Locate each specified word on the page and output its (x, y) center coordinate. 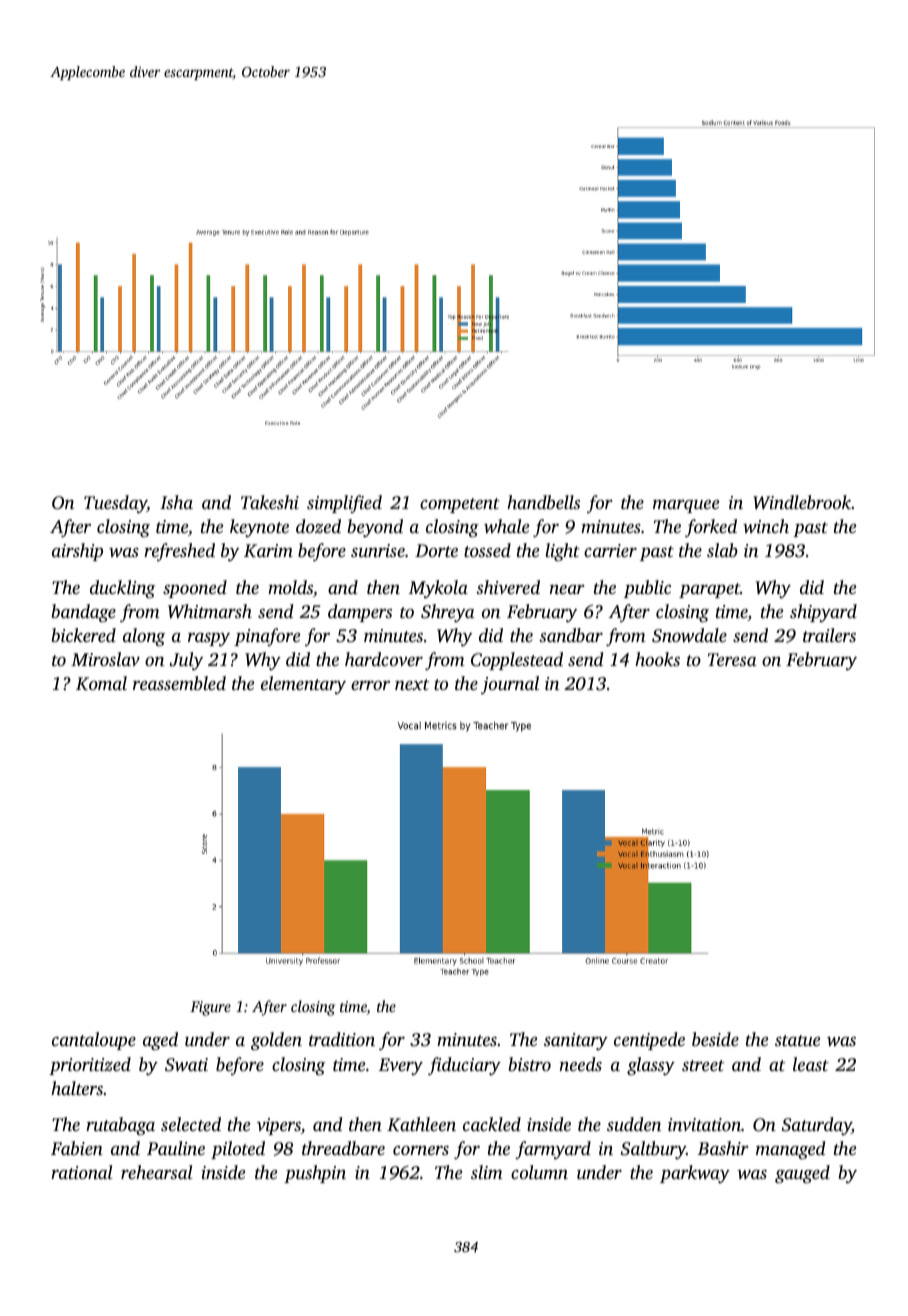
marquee (686, 506)
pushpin (315, 1174)
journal (510, 685)
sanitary (576, 1041)
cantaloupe (94, 1041)
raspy (209, 640)
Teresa (732, 659)
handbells (543, 502)
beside (715, 1039)
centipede (649, 1041)
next (412, 684)
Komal (101, 683)
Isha (176, 502)
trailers (829, 635)
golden (276, 1041)
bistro (530, 1064)
